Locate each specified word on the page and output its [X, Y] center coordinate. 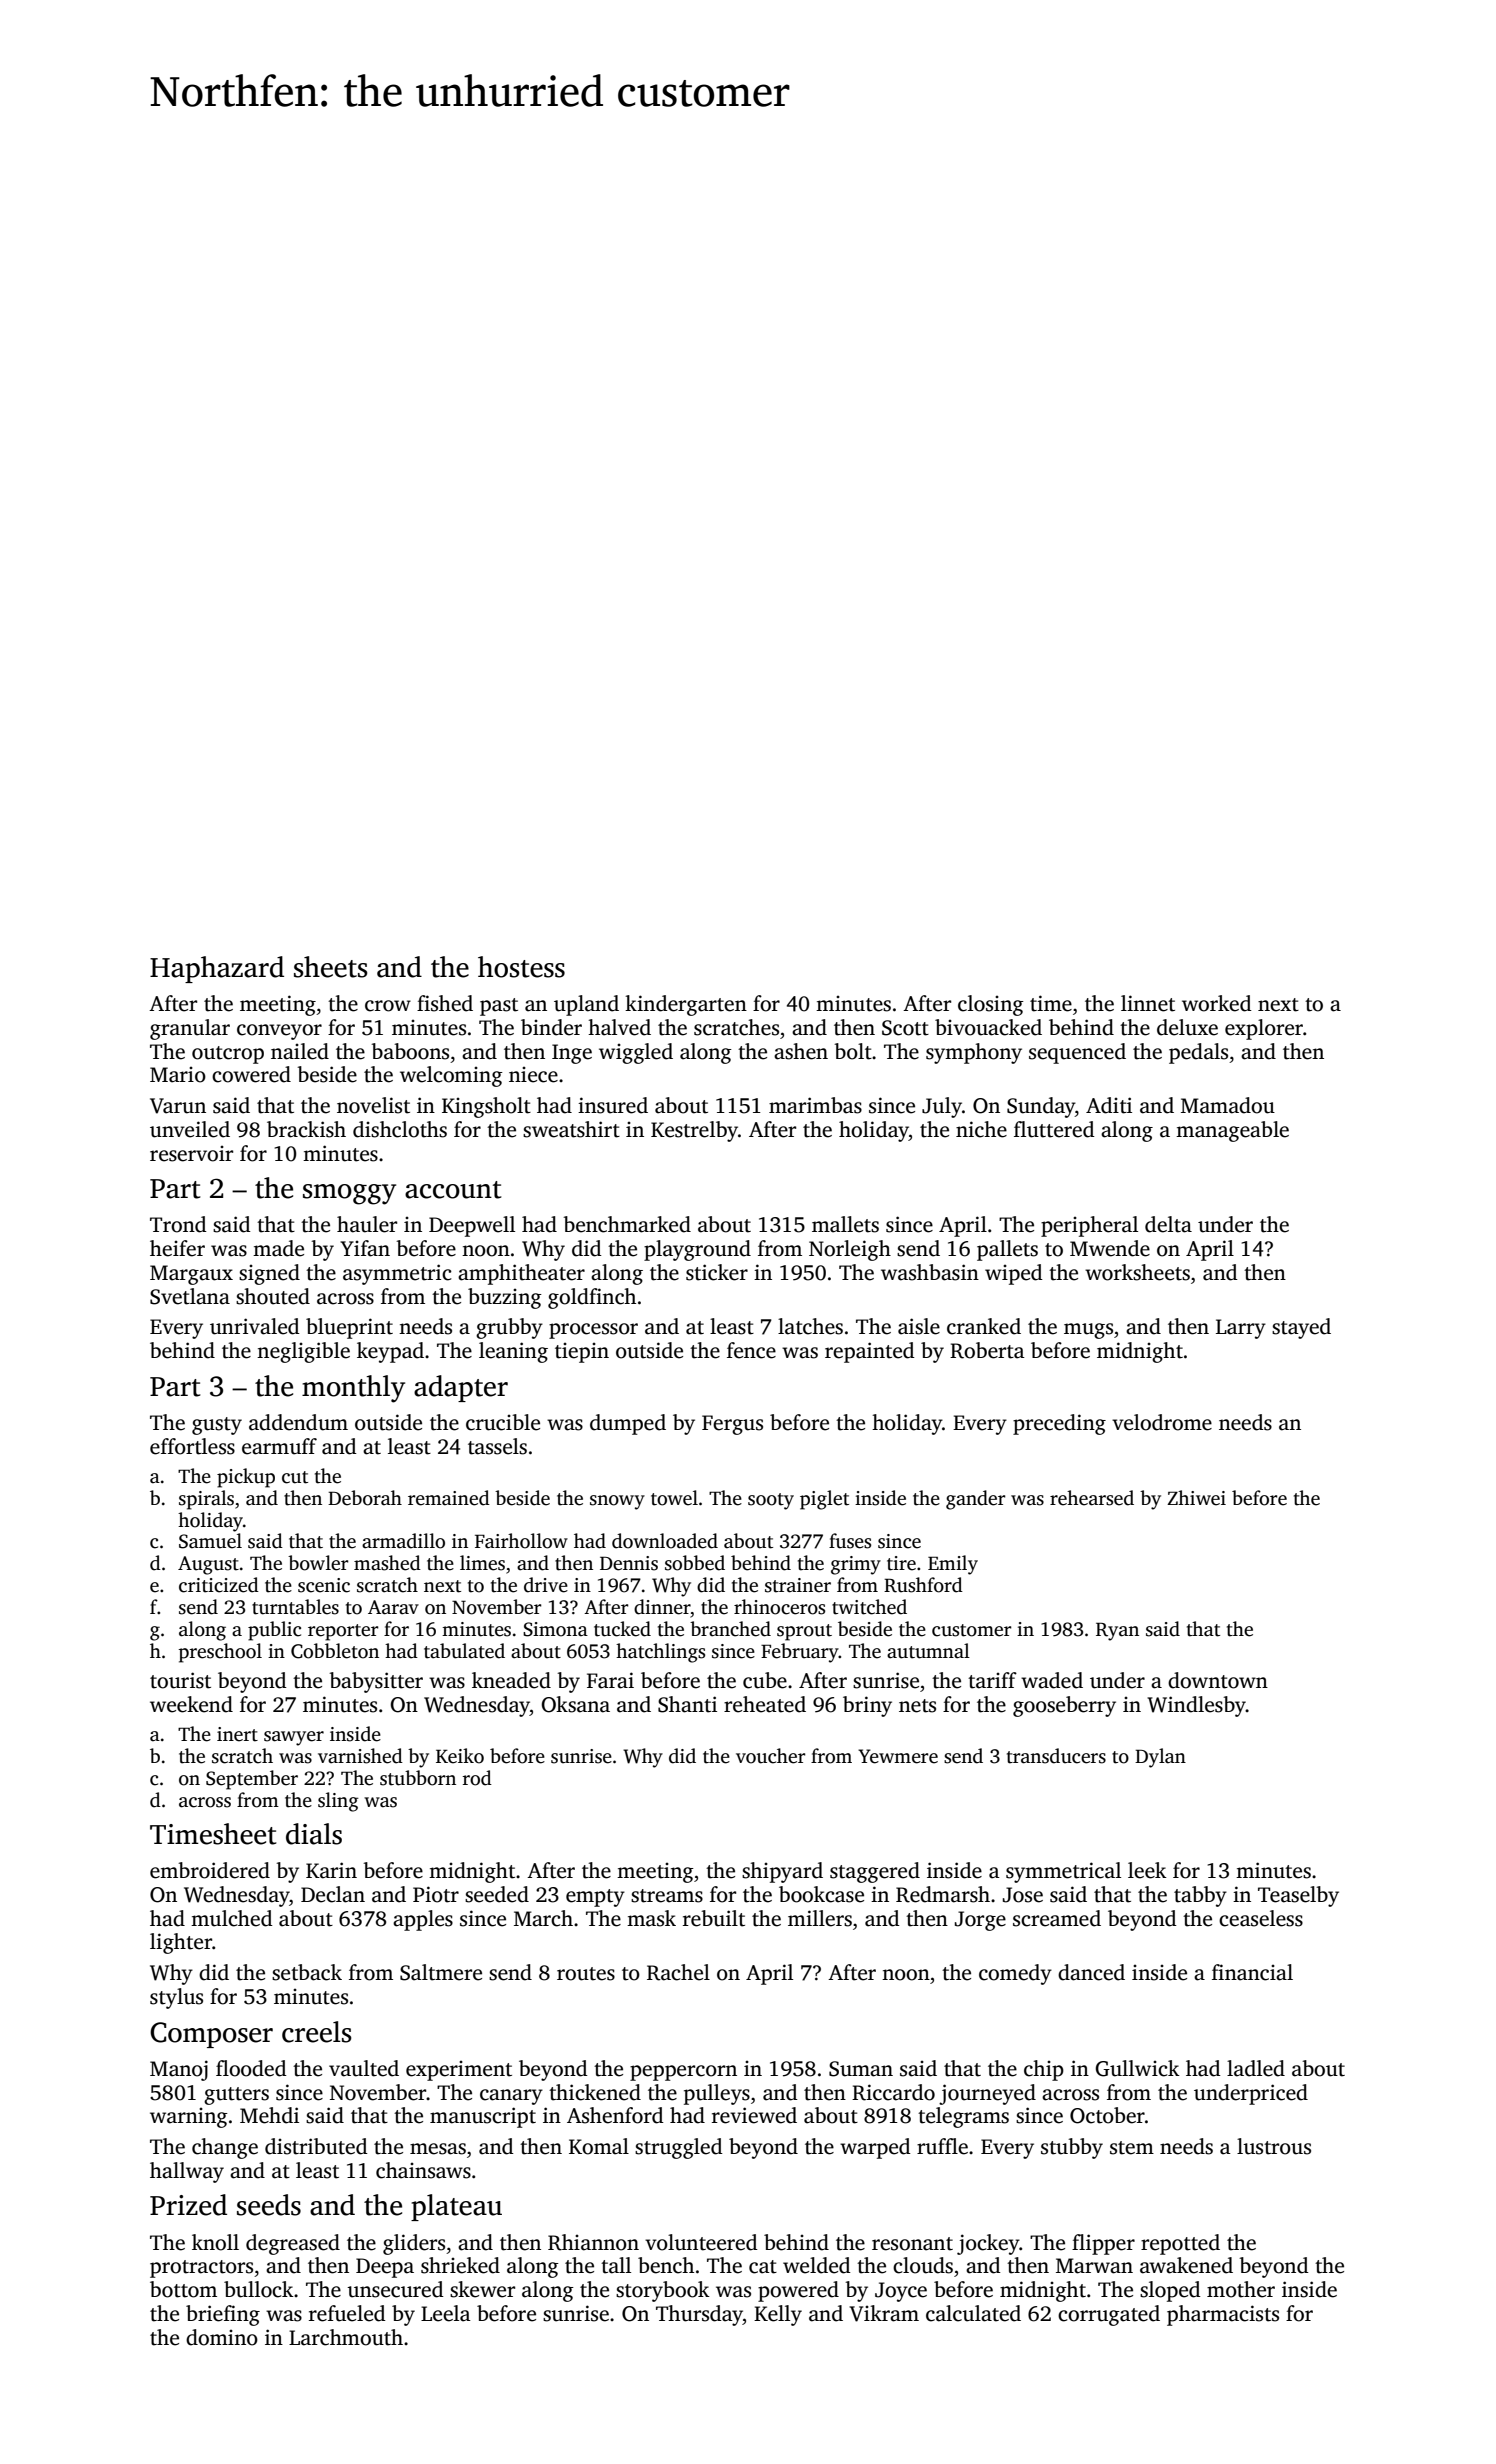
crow [388, 1006]
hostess [521, 967]
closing [991, 1005]
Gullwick [1138, 2068]
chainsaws [423, 2170]
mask [651, 1918]
